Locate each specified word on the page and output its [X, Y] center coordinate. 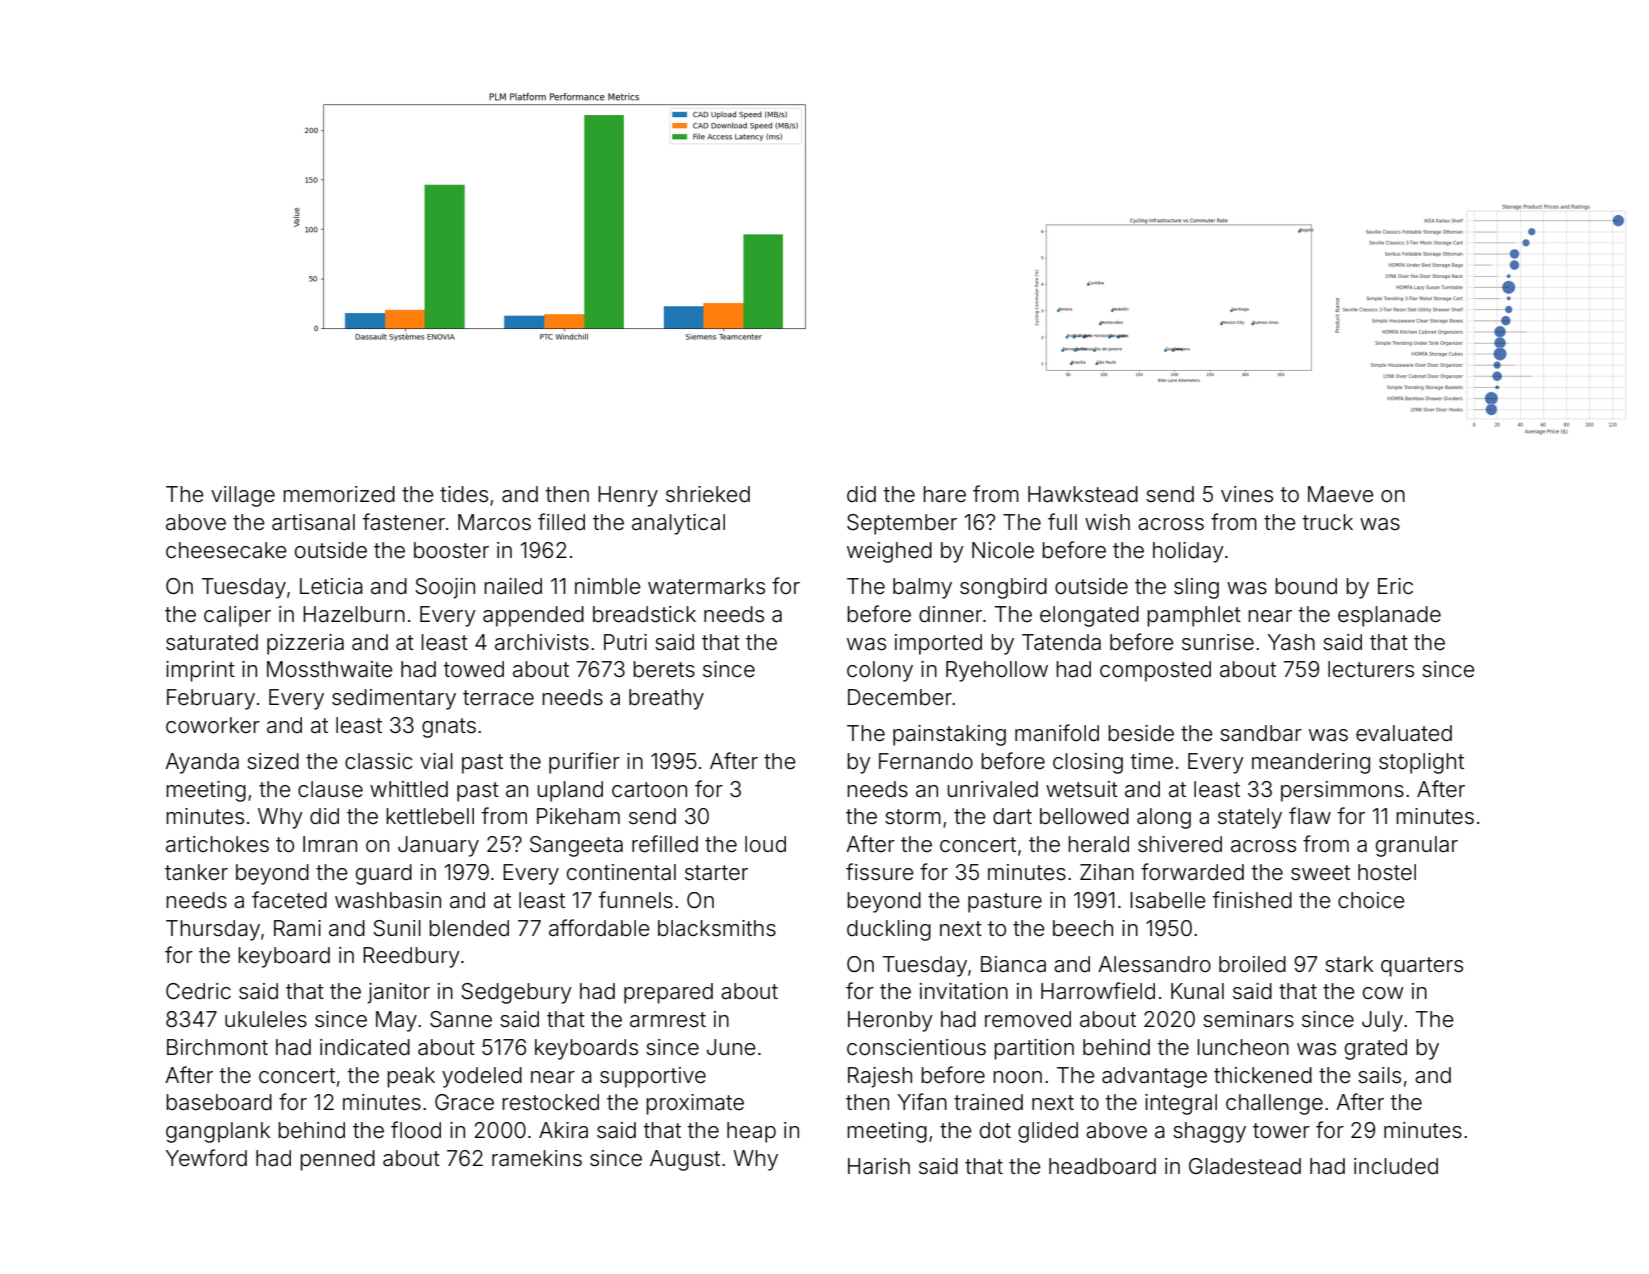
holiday [1188, 552]
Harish [879, 1166]
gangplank [218, 1132]
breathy [666, 699]
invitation [964, 991]
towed [474, 669]
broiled [1252, 964]
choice [1371, 900]
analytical [678, 524]
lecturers [1371, 669]
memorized [339, 494]
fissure [880, 872]
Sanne [461, 1019]
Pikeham [578, 816]
